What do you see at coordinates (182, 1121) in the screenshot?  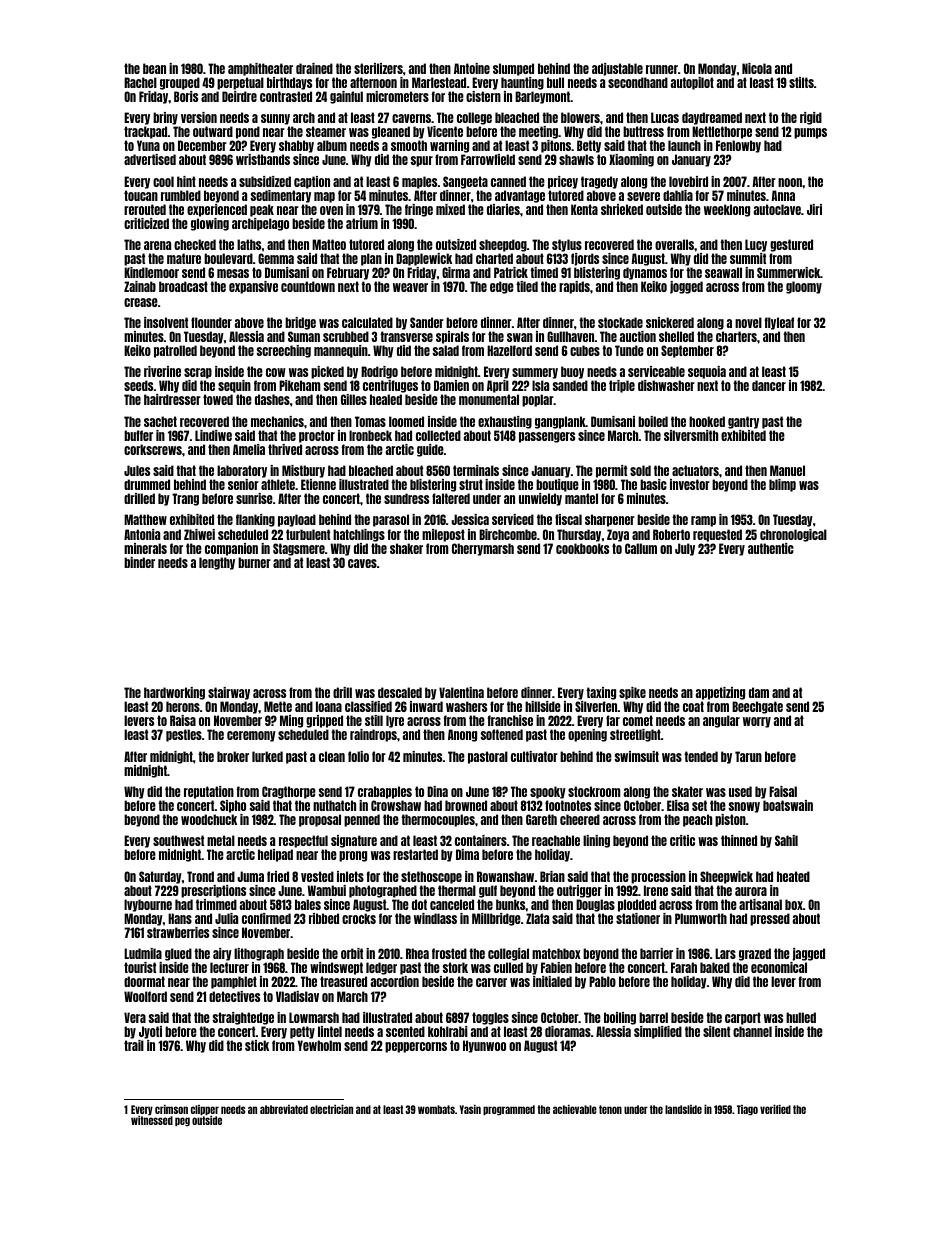 I see `peg` at bounding box center [182, 1121].
